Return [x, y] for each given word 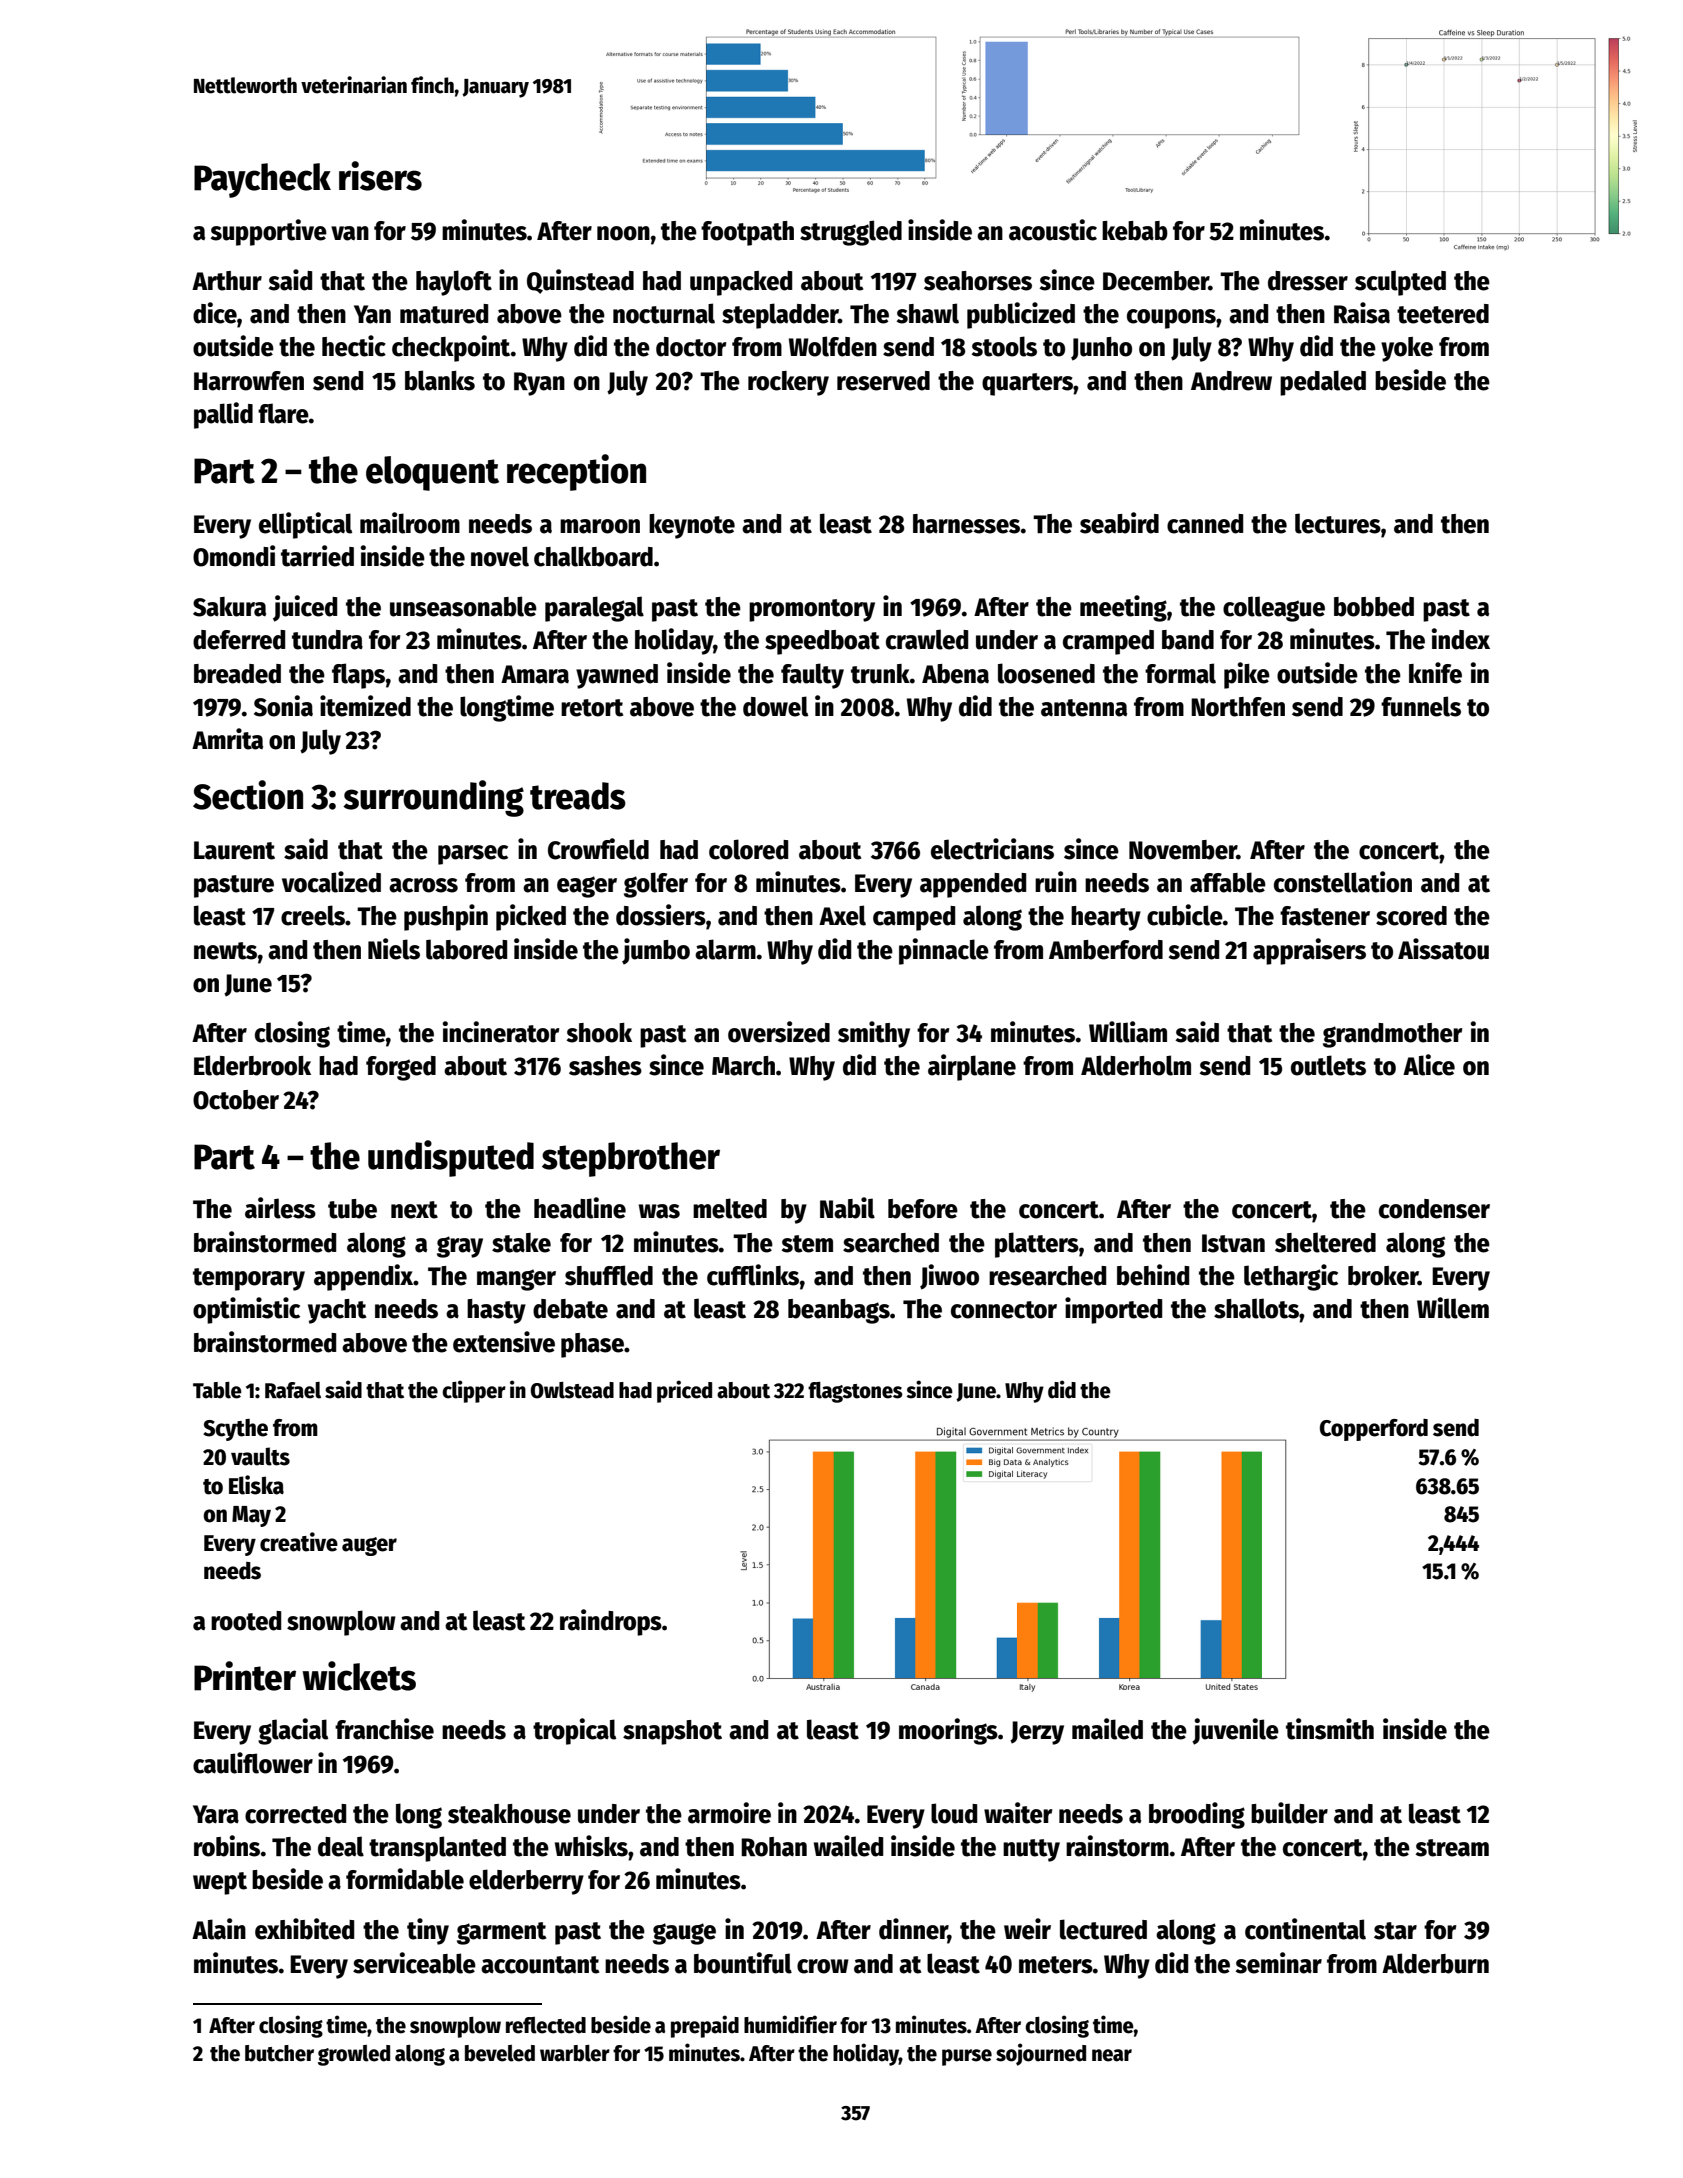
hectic [354, 346]
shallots [1256, 1308]
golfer [656, 885]
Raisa [1362, 313]
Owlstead [572, 1390]
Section [248, 795]
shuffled [609, 1275]
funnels [1421, 706]
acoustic [1053, 230]
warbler [575, 2053]
